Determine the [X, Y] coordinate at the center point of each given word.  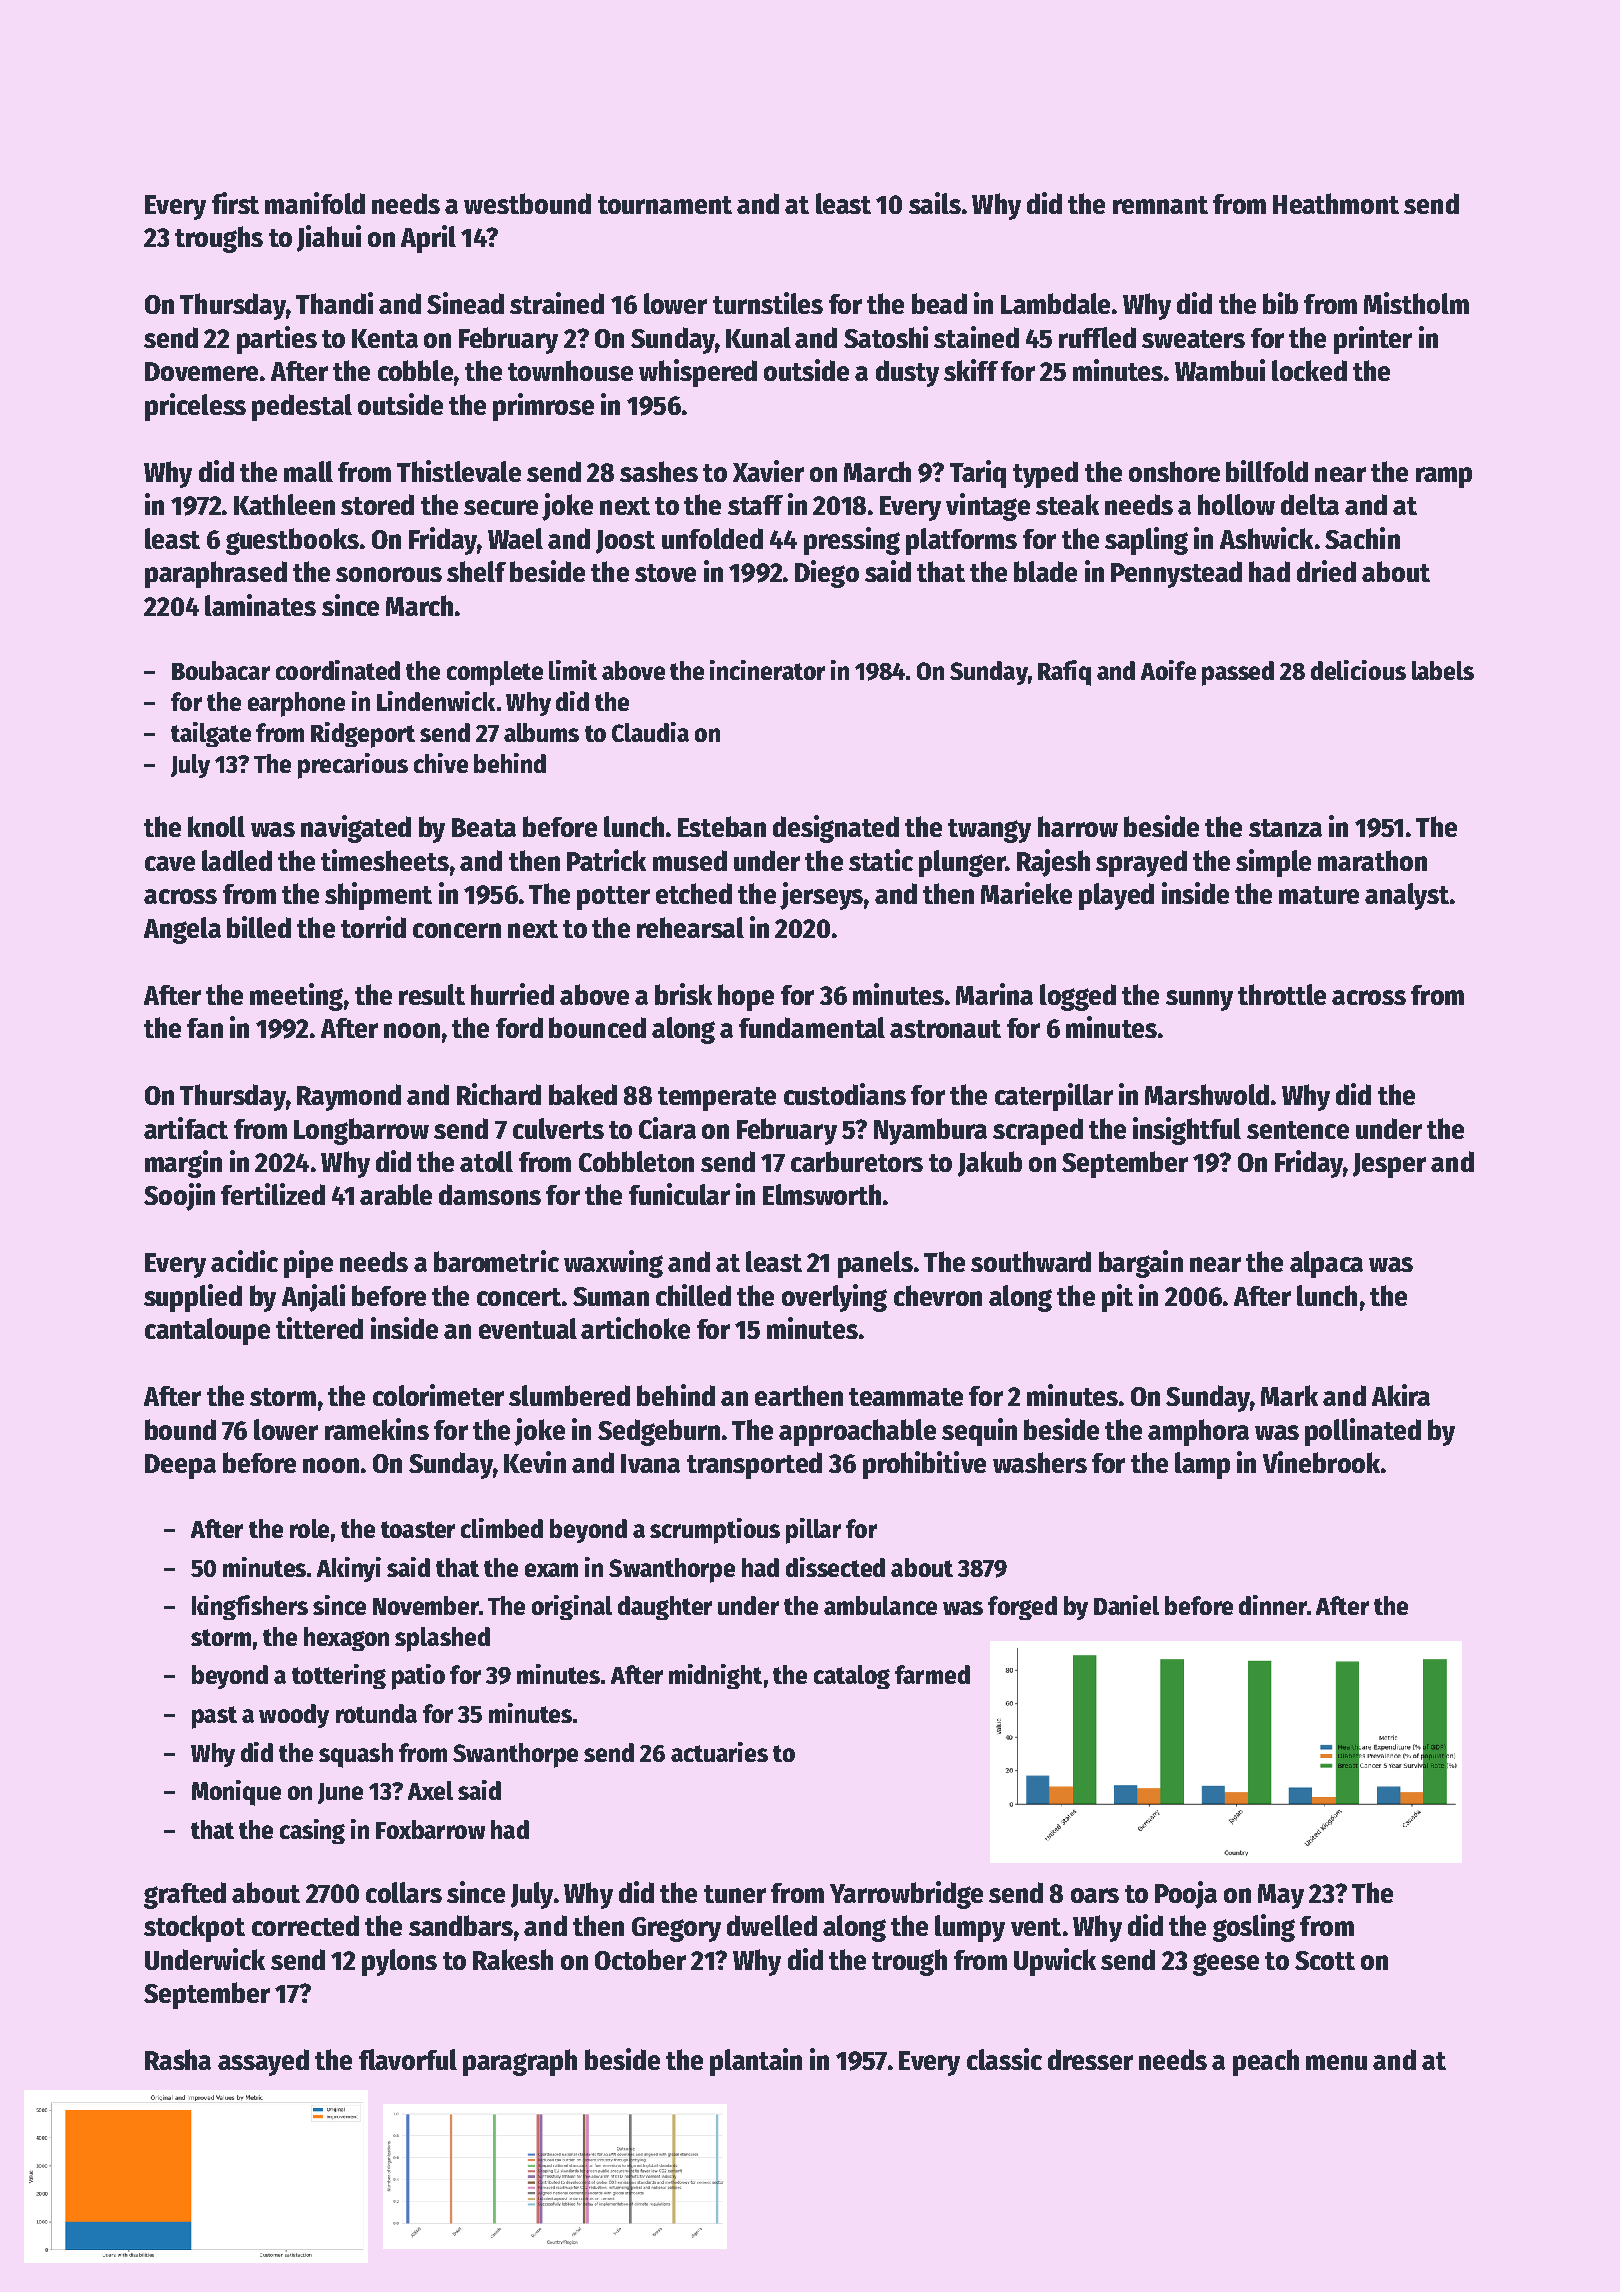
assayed [263, 2062]
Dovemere [201, 371]
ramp [1444, 477]
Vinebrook [1321, 1462]
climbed [502, 1528]
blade [1045, 571]
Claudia [650, 732]
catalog [852, 1677]
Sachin [1362, 538]
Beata [484, 827]
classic [1004, 2059]
